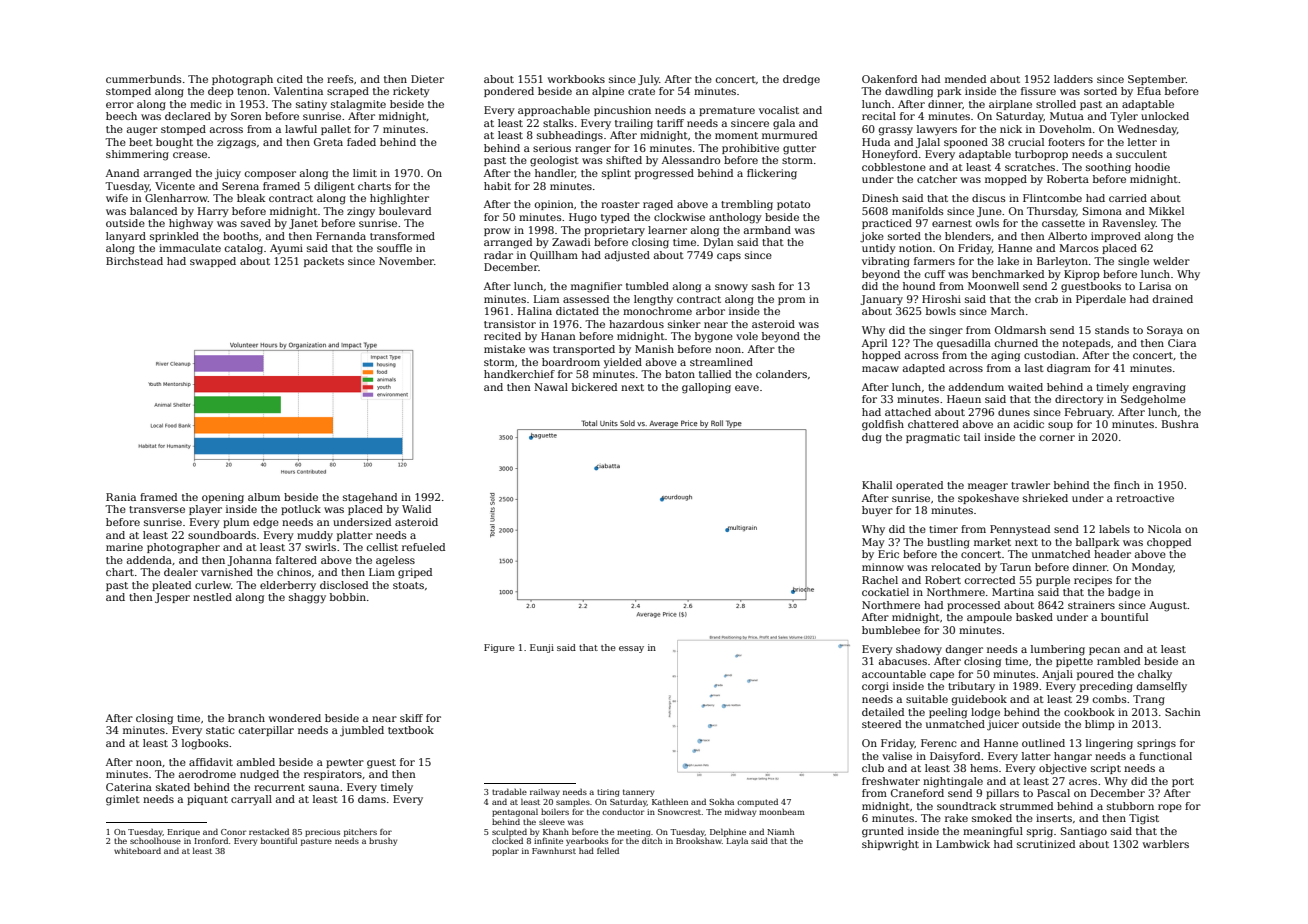 This screenshot has width=1308, height=924. I want to click on scrutinized, so click(1046, 844).
